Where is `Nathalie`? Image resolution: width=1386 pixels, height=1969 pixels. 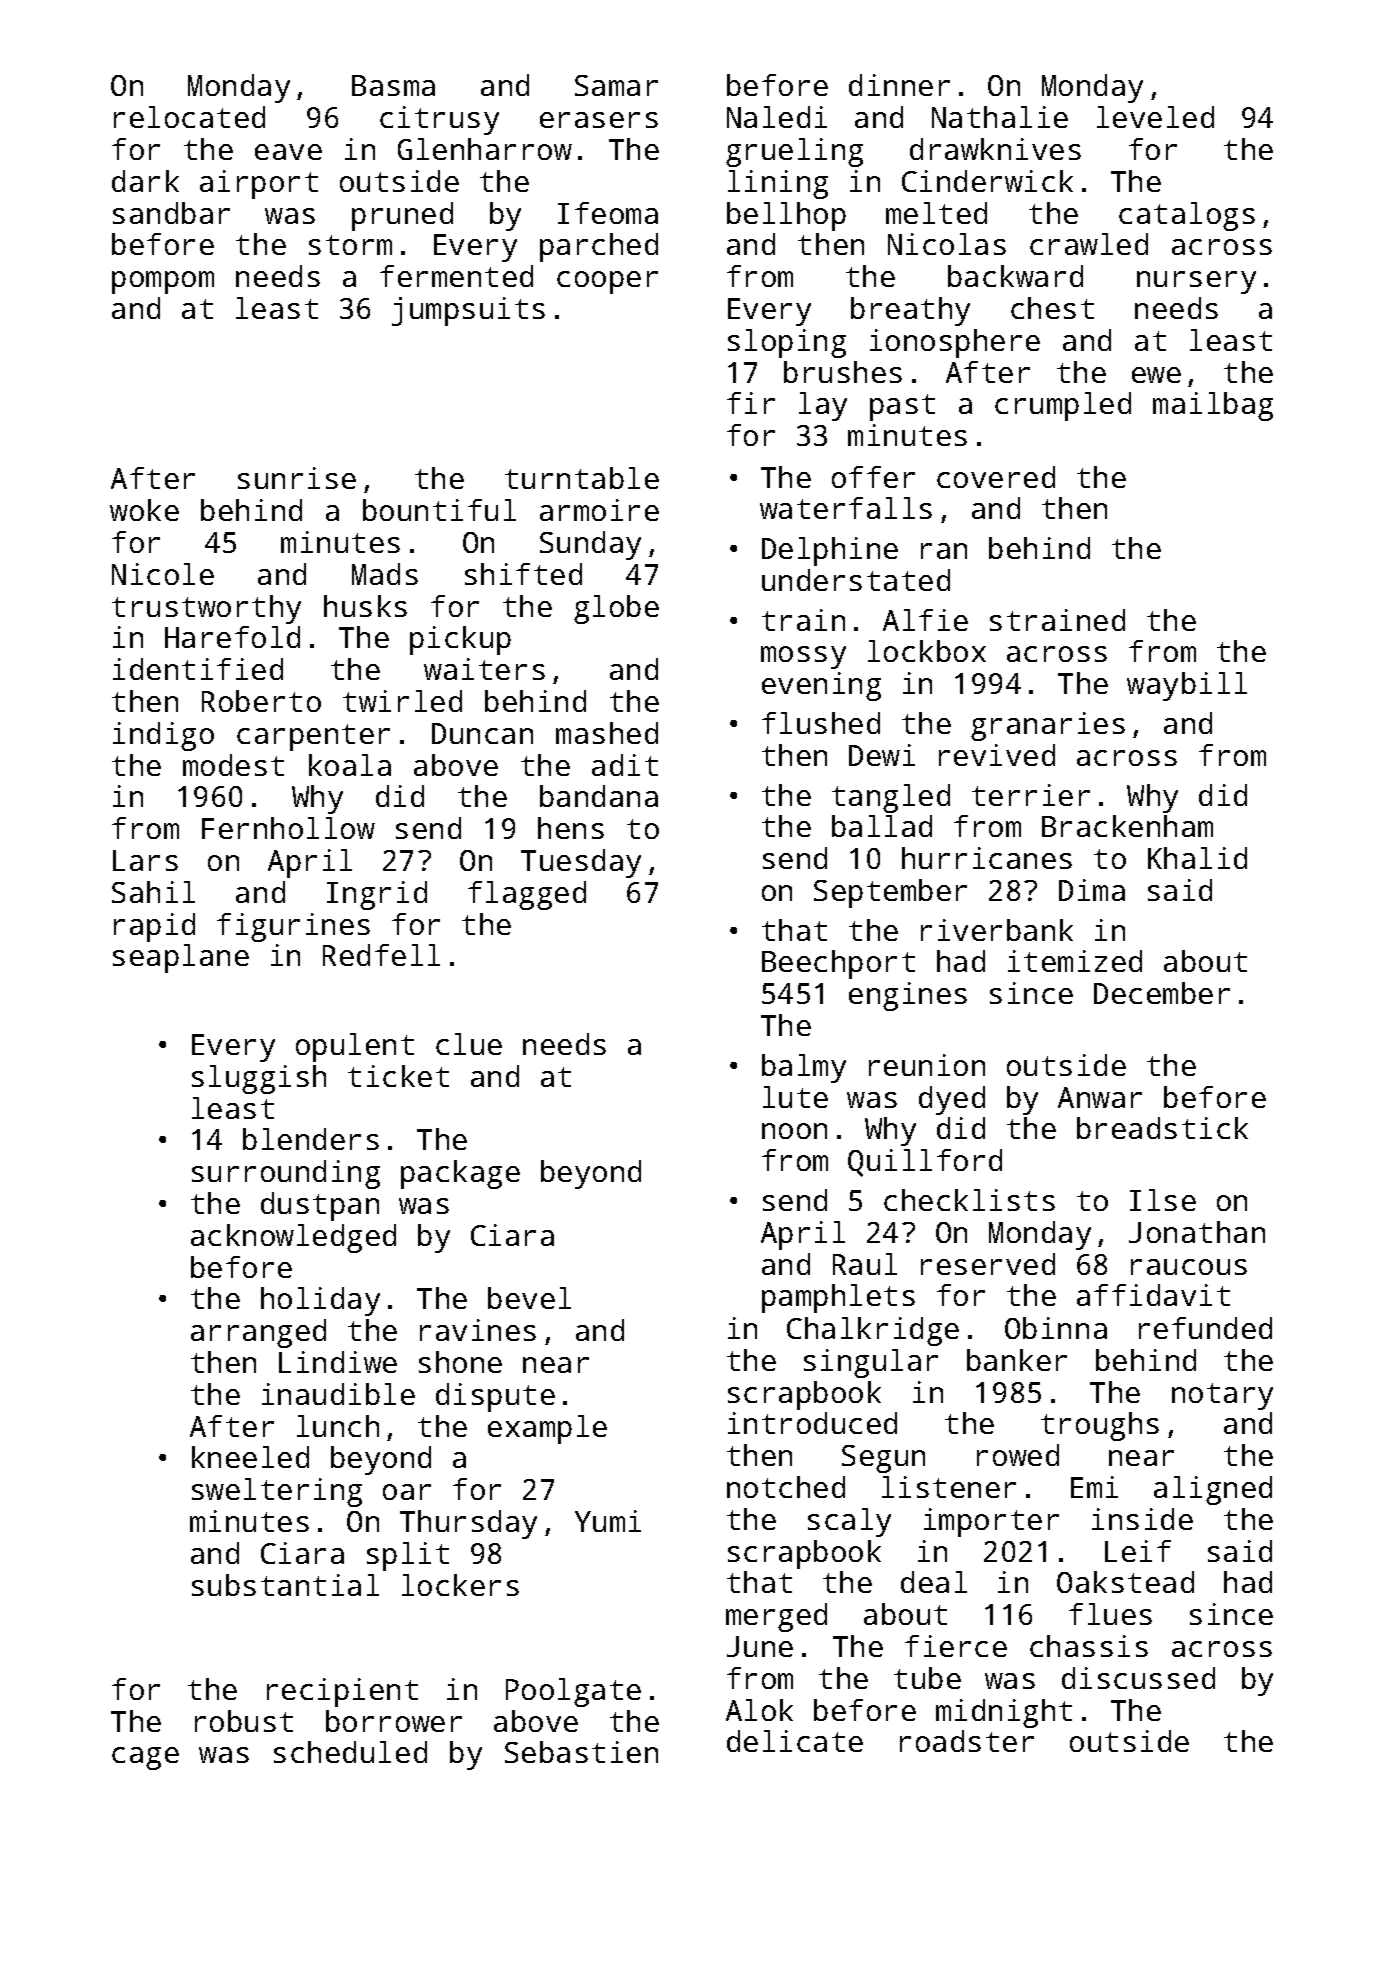
Nathalie is located at coordinates (1000, 117).
